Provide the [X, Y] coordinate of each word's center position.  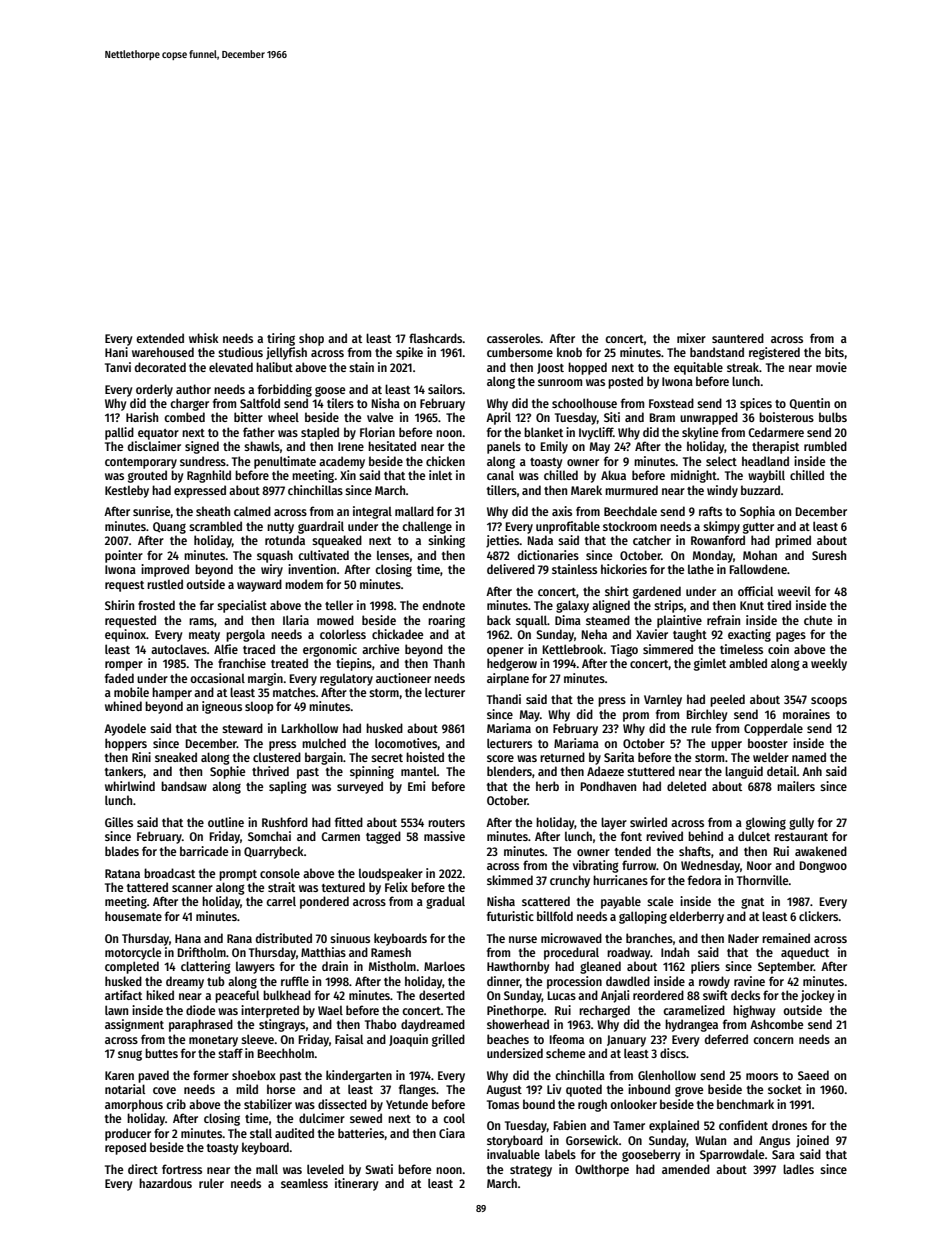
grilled [448, 1040]
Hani [116, 352]
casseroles [514, 338]
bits [834, 352]
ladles [798, 1169]
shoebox [254, 1075]
